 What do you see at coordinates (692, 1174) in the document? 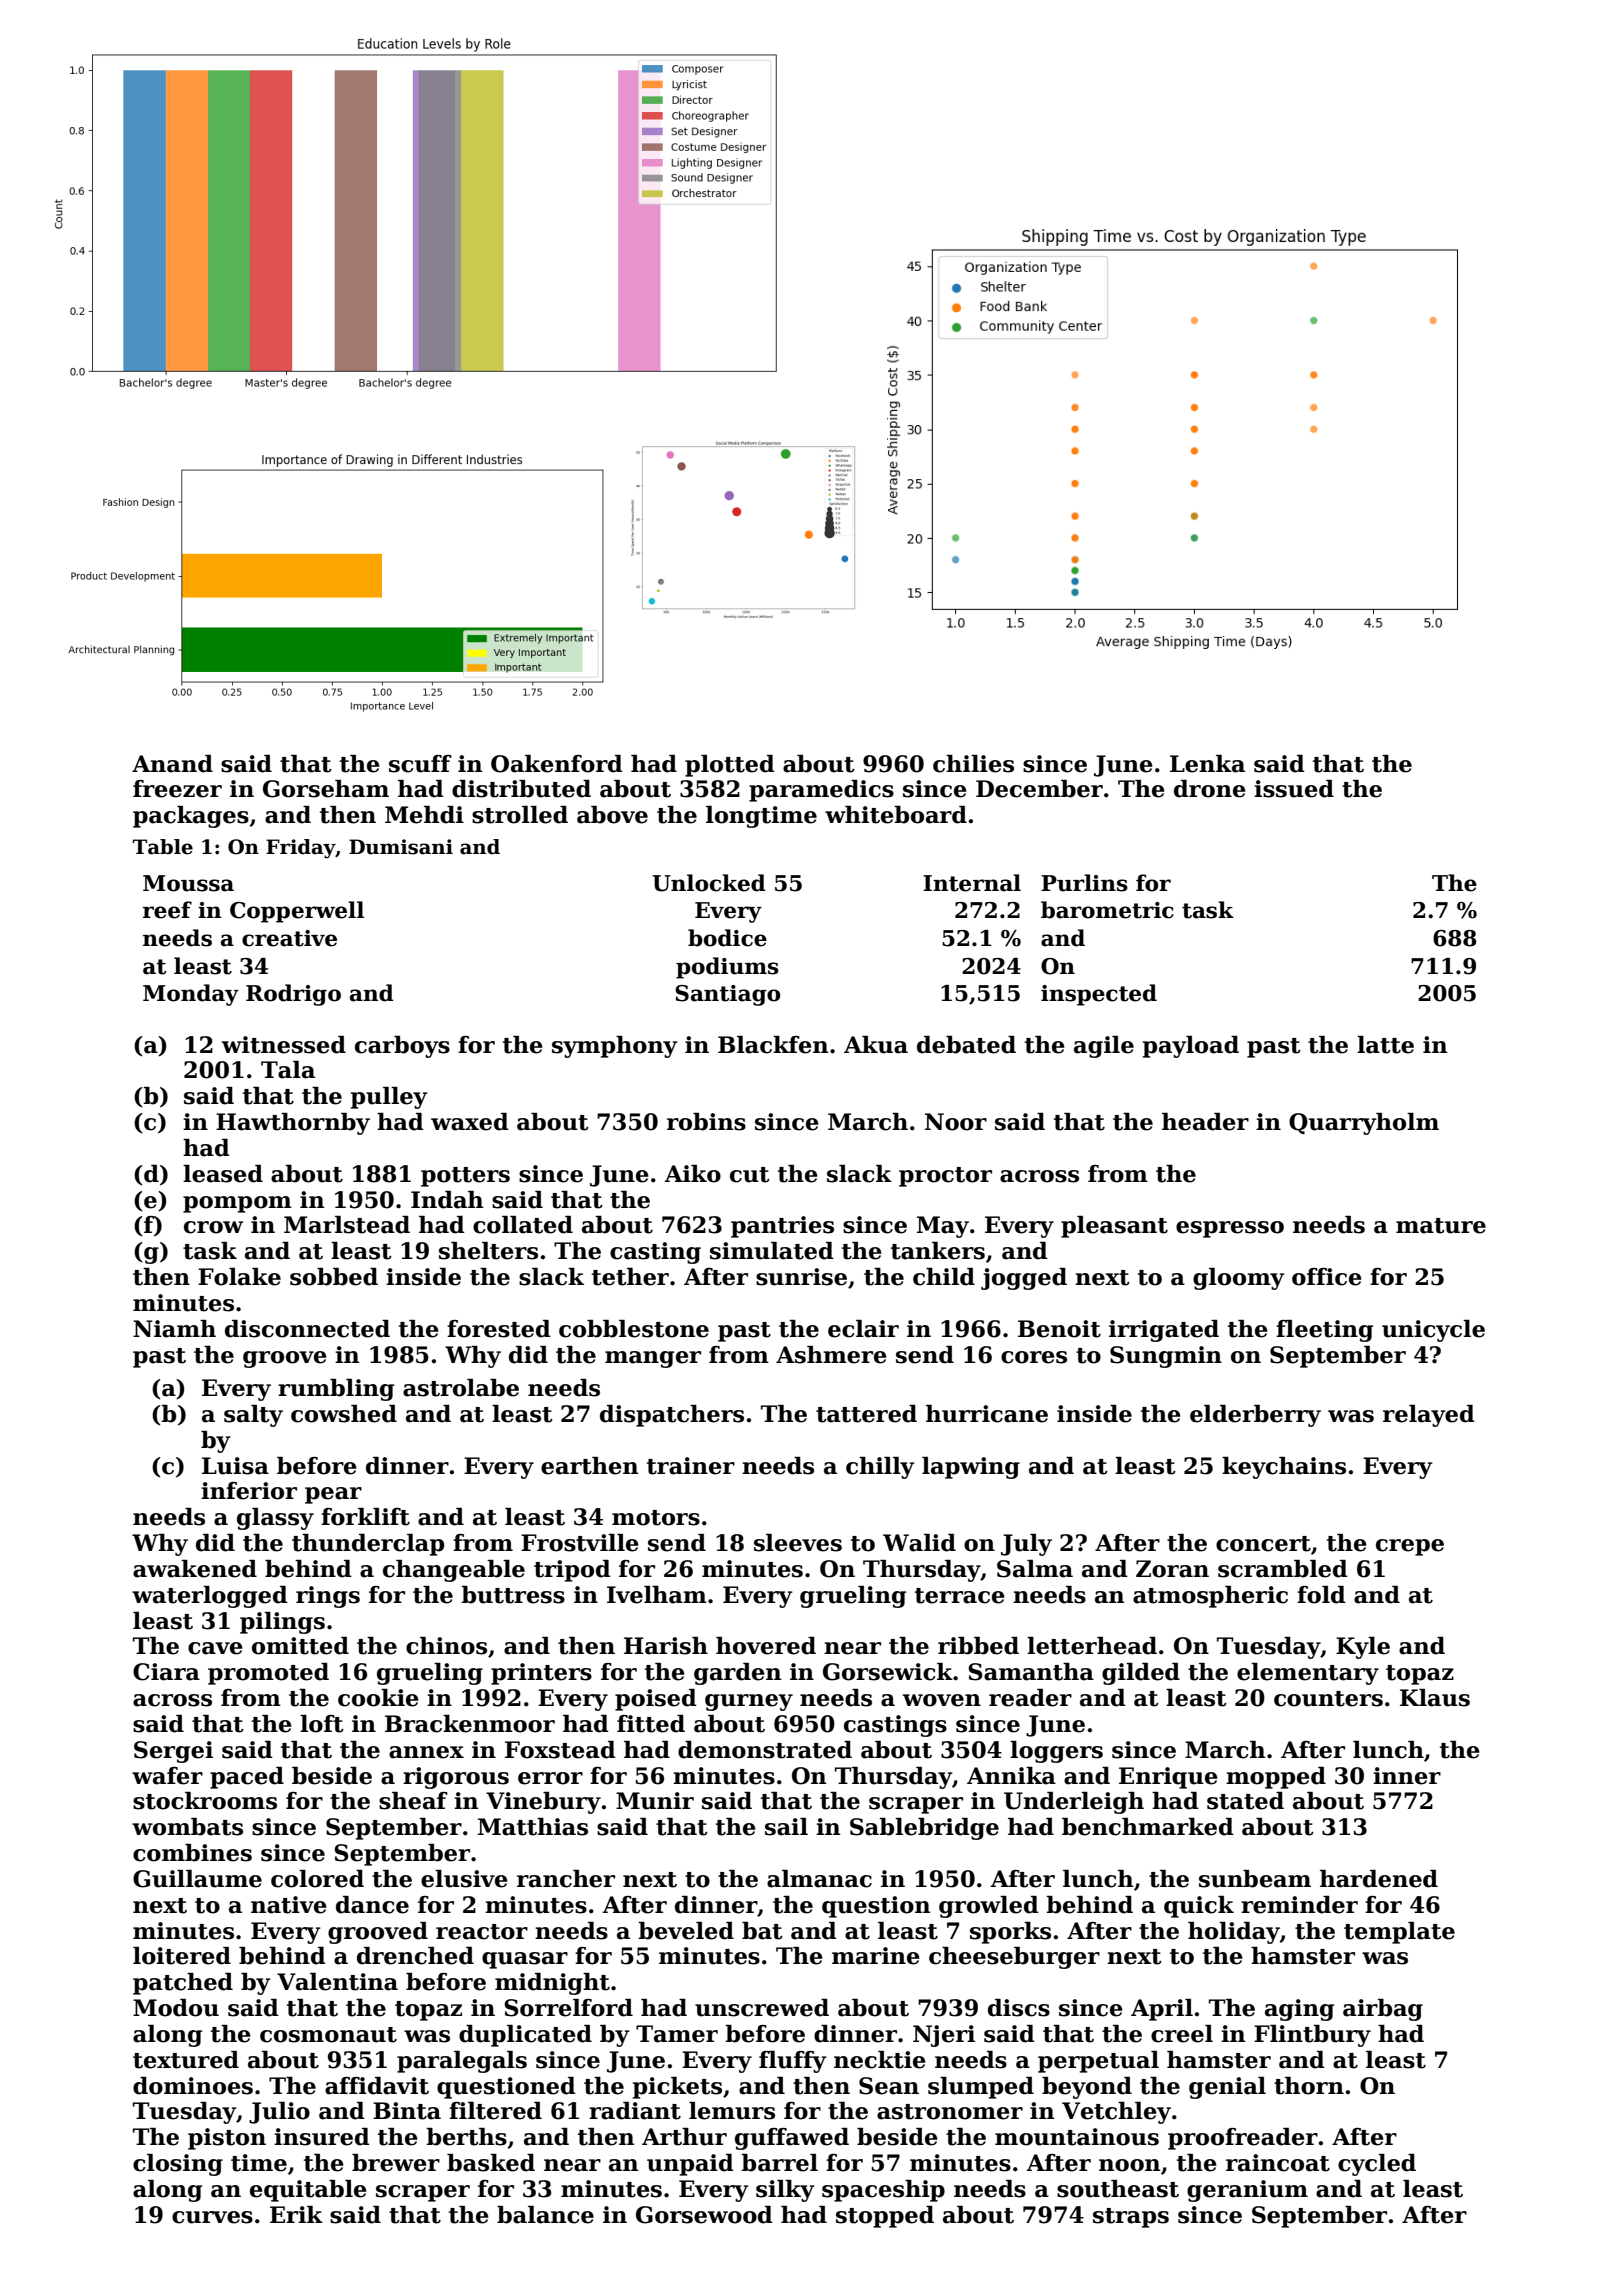
I see `Aiko` at bounding box center [692, 1174].
